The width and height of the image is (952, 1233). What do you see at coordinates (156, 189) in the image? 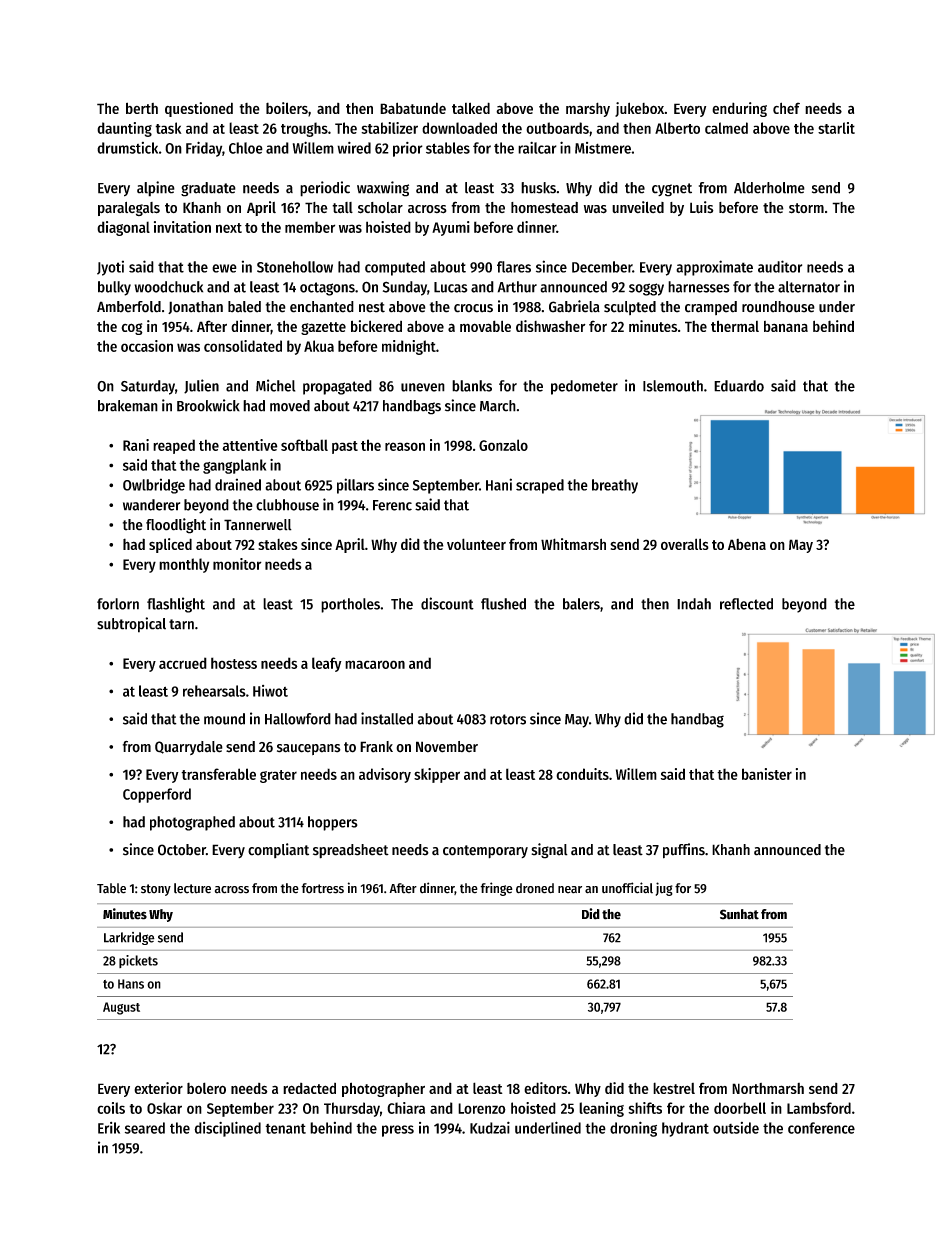
I see `alpine` at bounding box center [156, 189].
